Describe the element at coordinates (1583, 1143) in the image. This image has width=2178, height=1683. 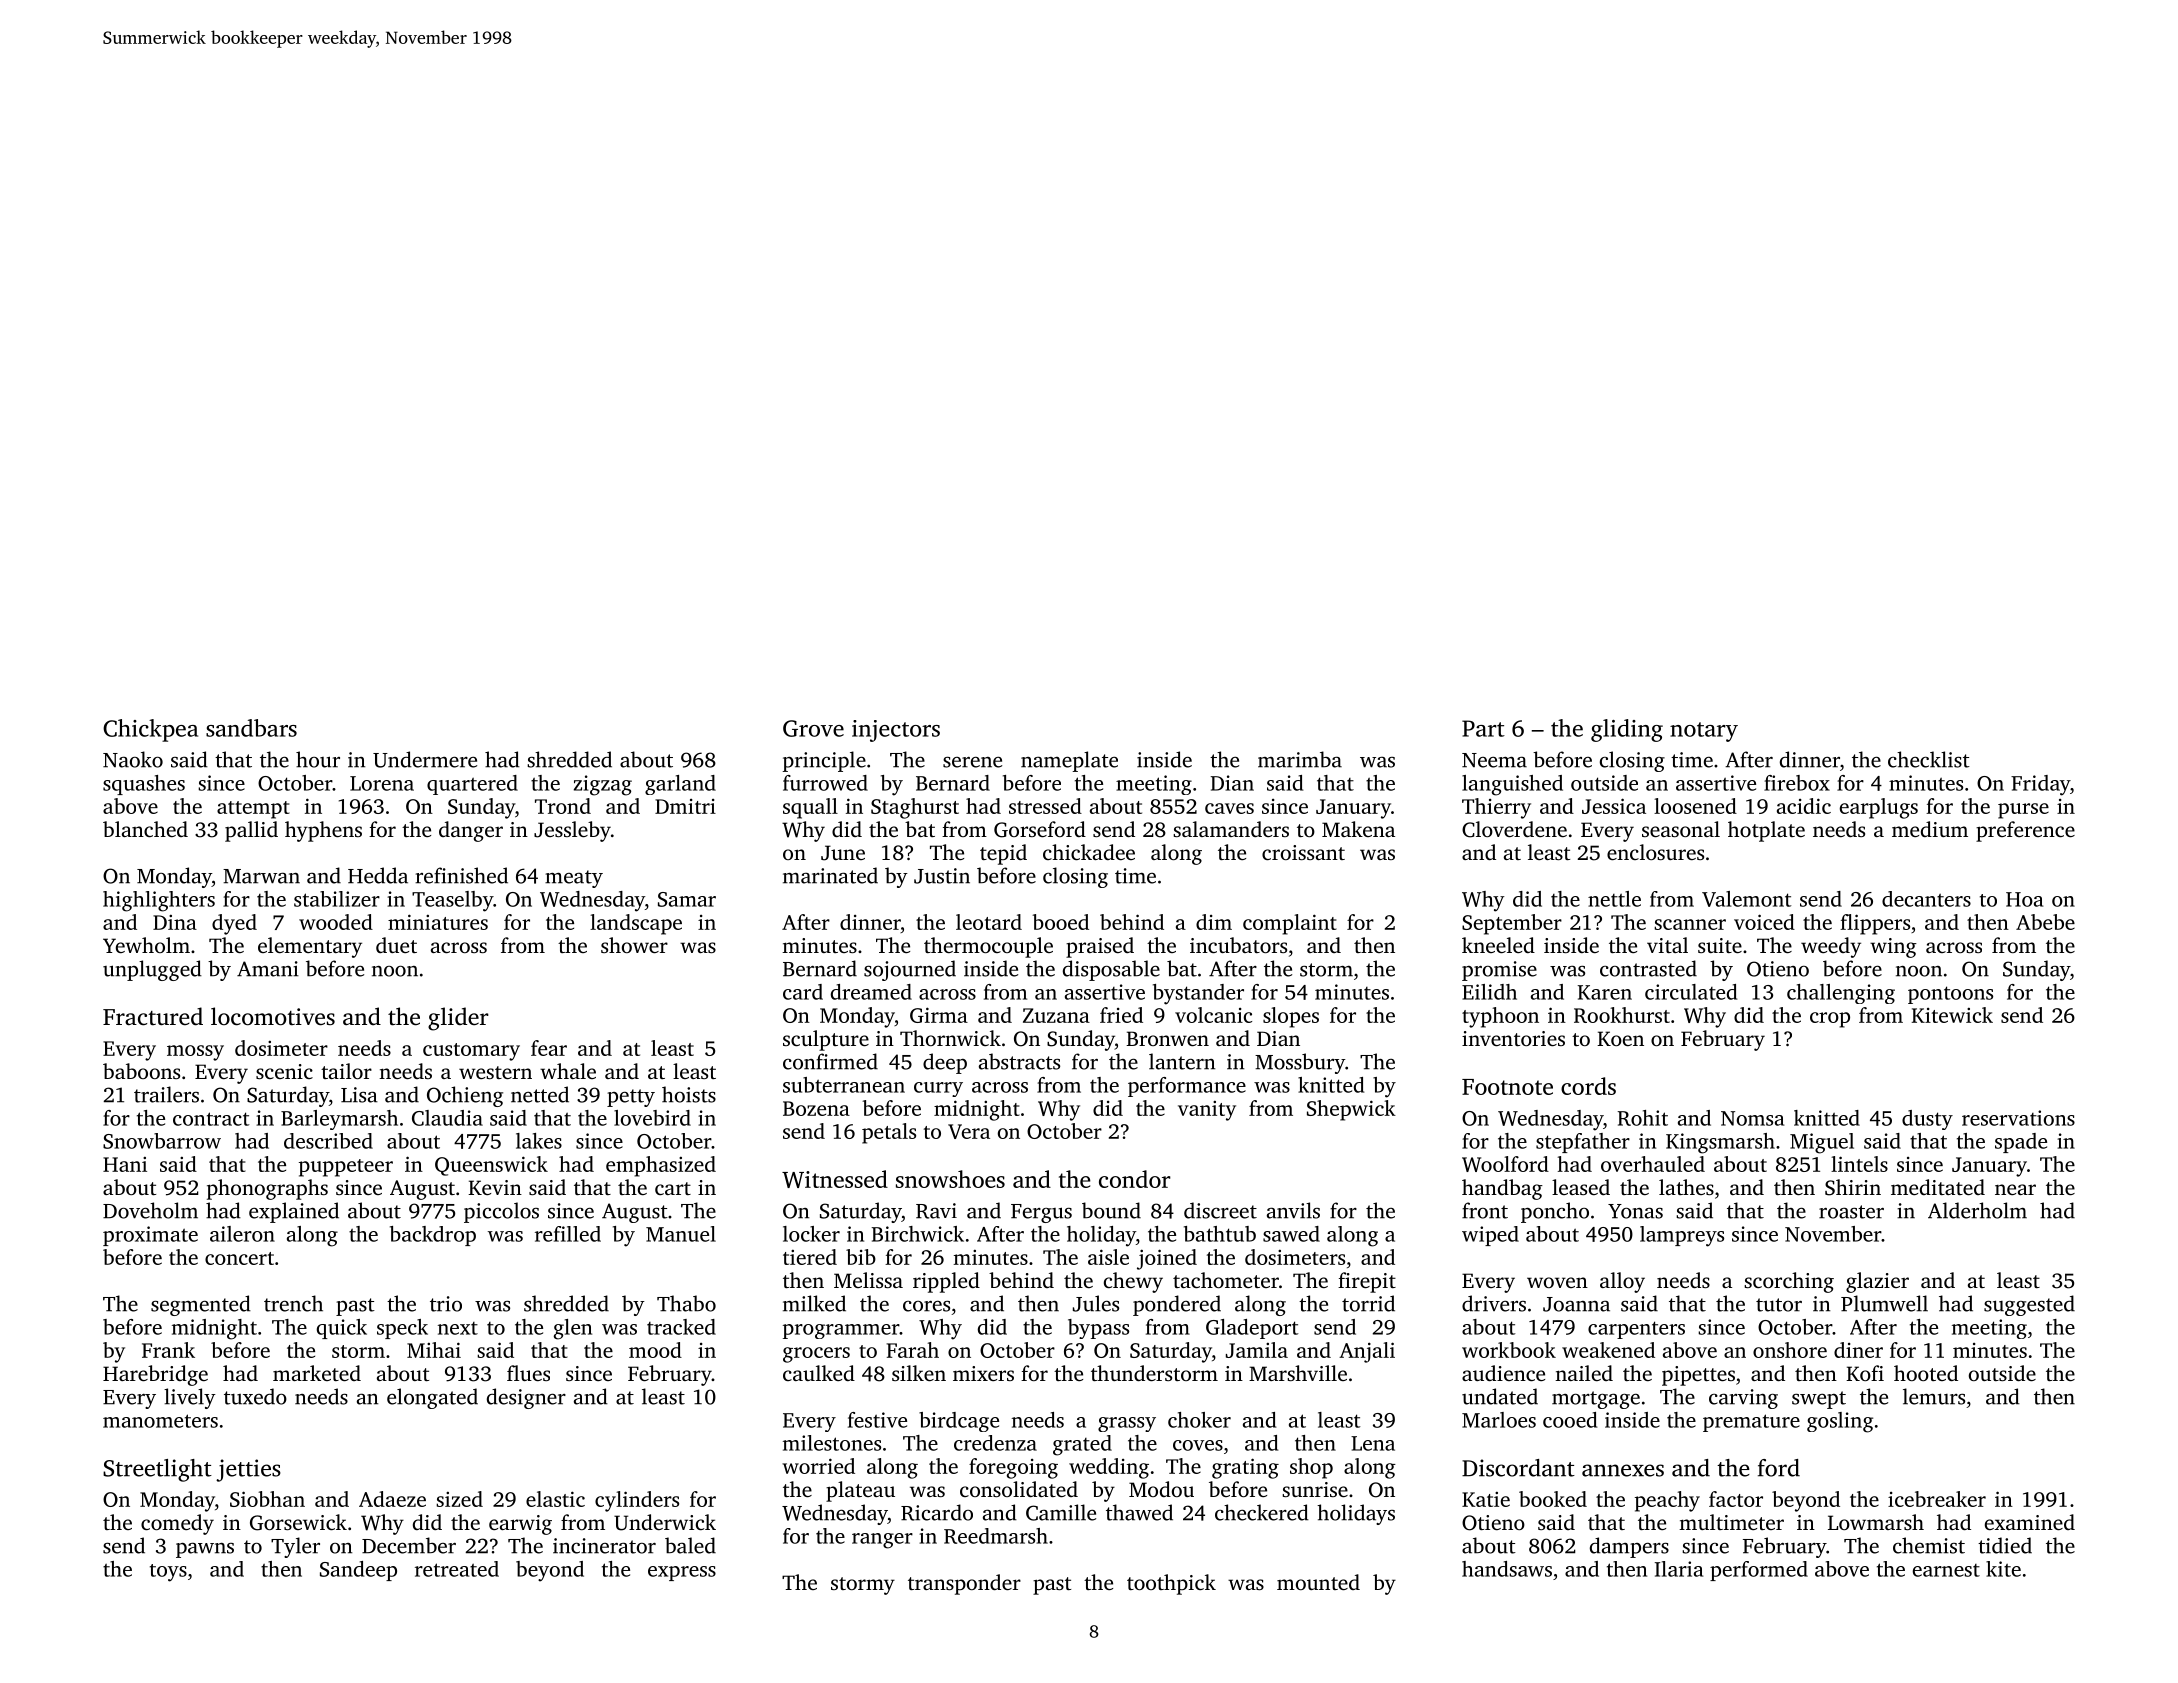
I see `stepfather` at that location.
